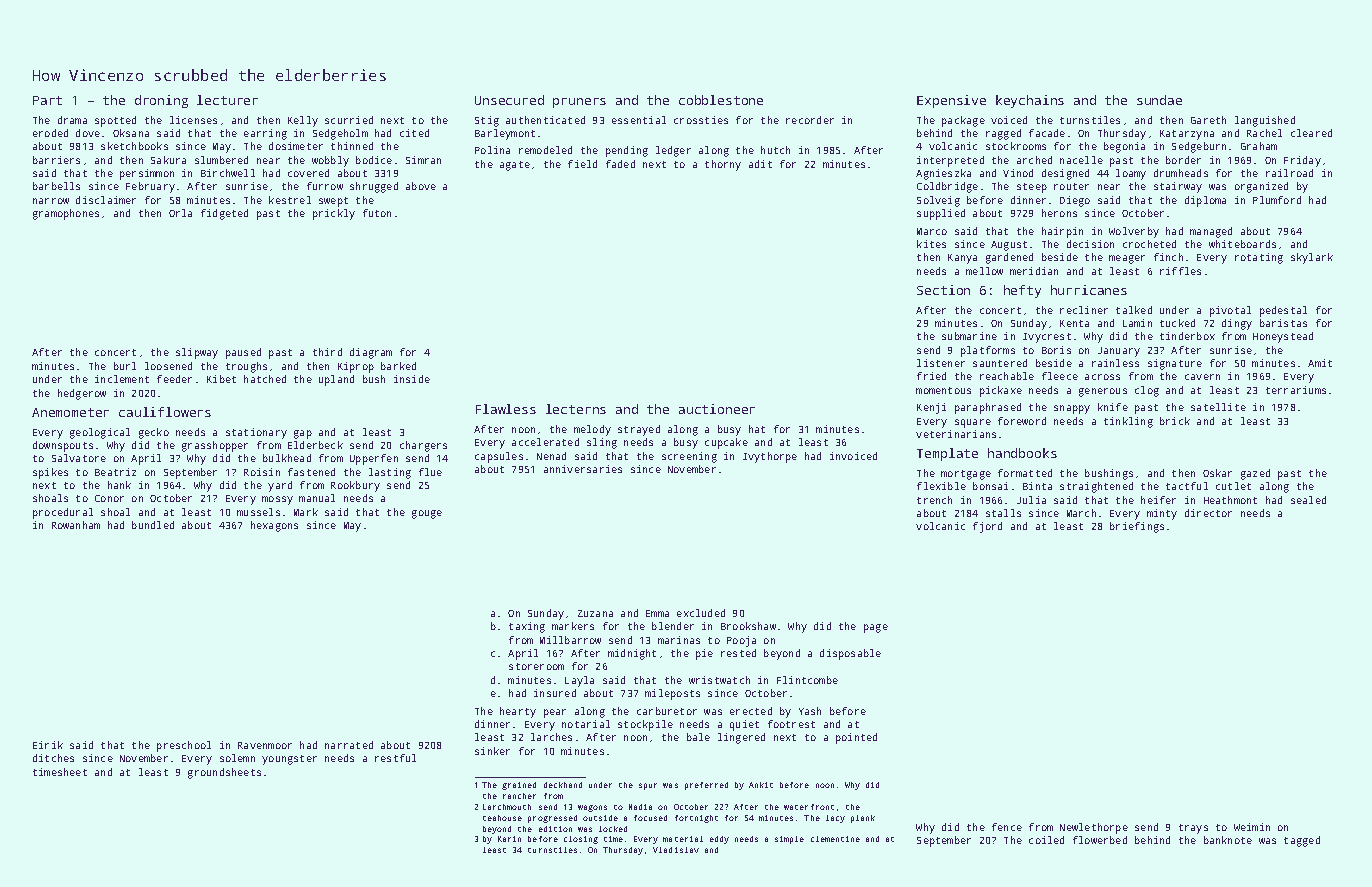  What do you see at coordinates (153, 525) in the screenshot?
I see `bundled` at bounding box center [153, 525].
